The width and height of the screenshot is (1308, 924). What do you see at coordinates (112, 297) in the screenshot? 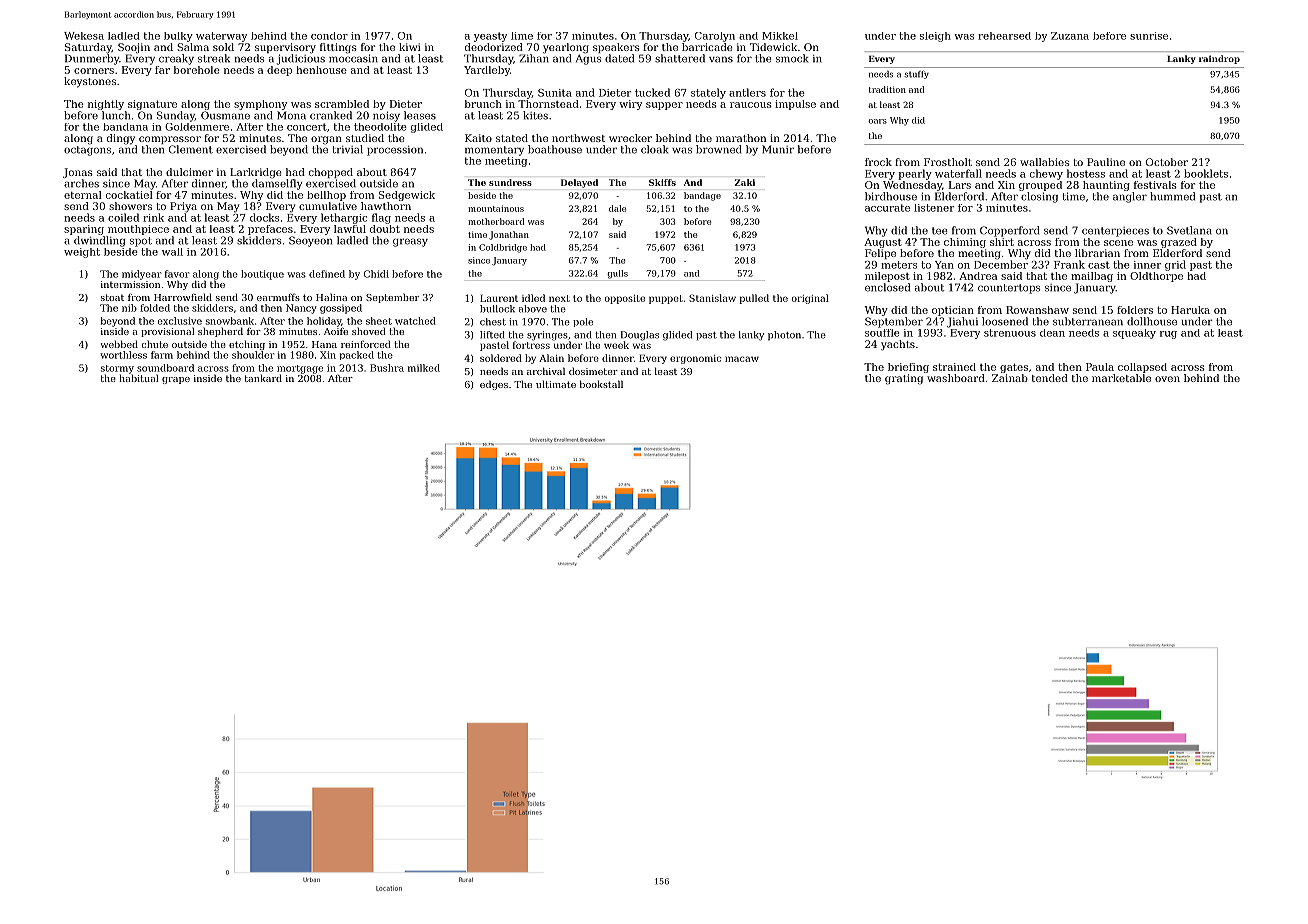
I see `stoat` at bounding box center [112, 297].
